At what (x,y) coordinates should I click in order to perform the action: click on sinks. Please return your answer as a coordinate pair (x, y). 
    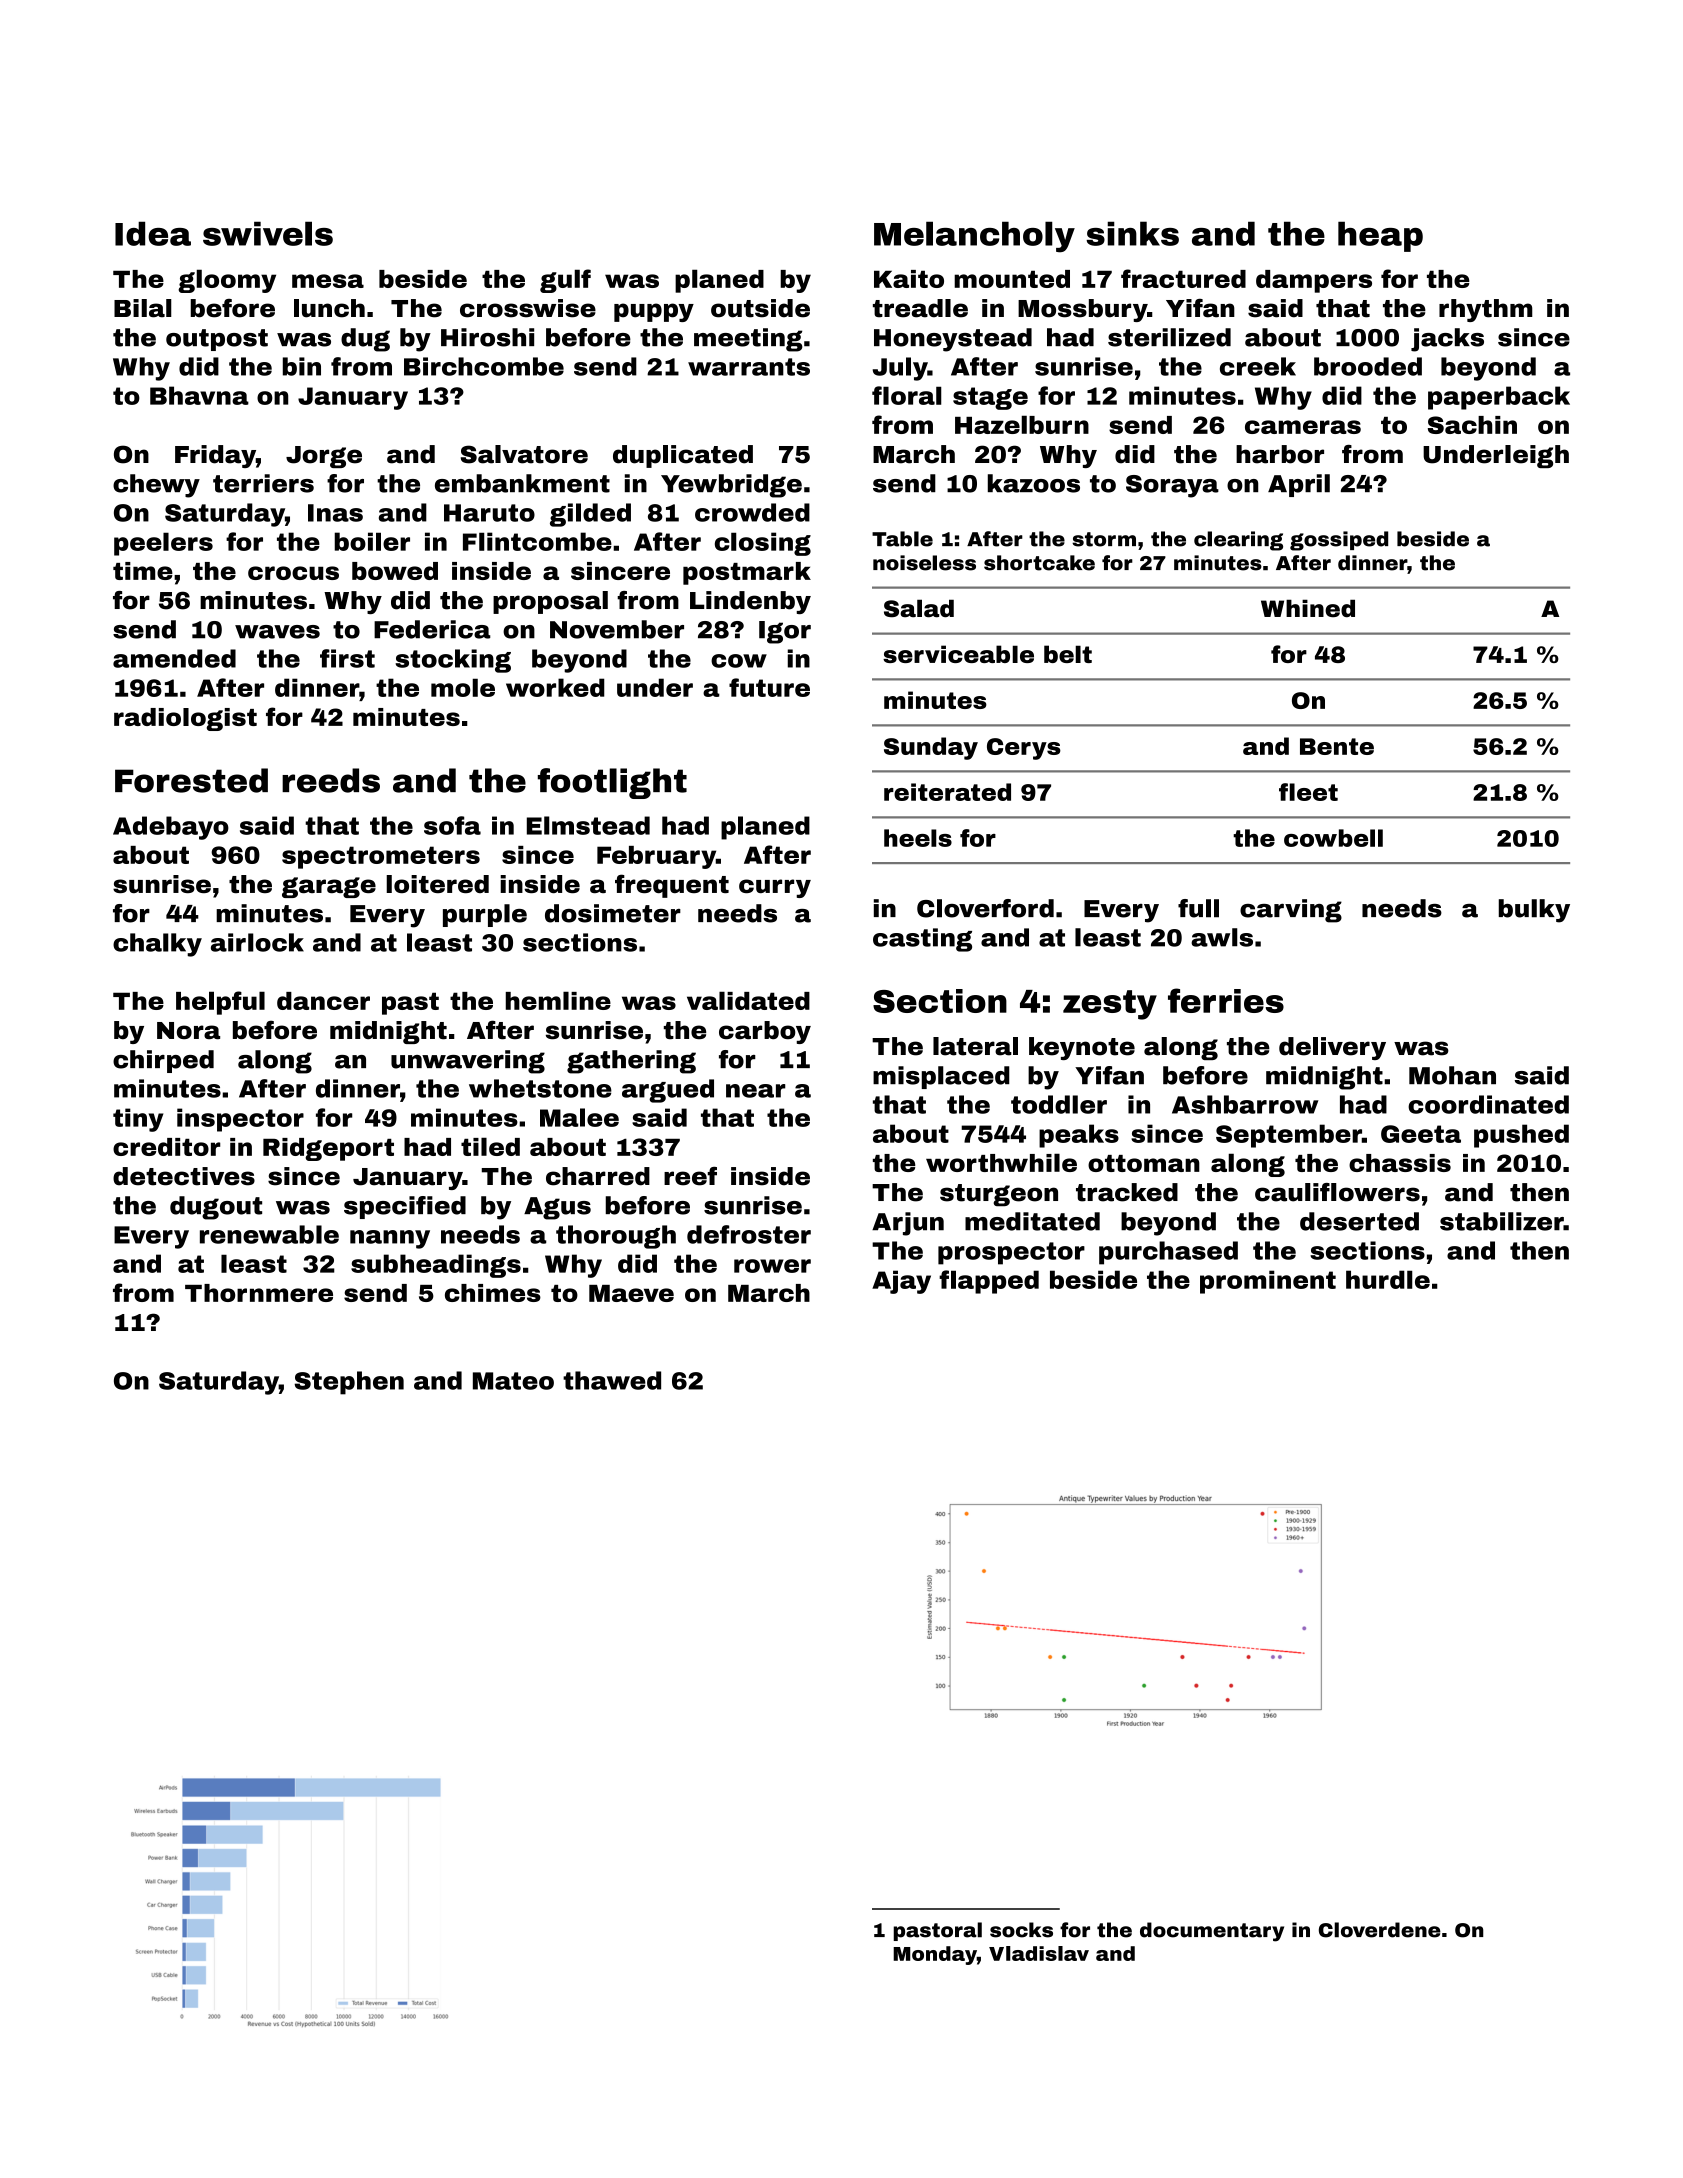
    Looking at the image, I should click on (1132, 233).
